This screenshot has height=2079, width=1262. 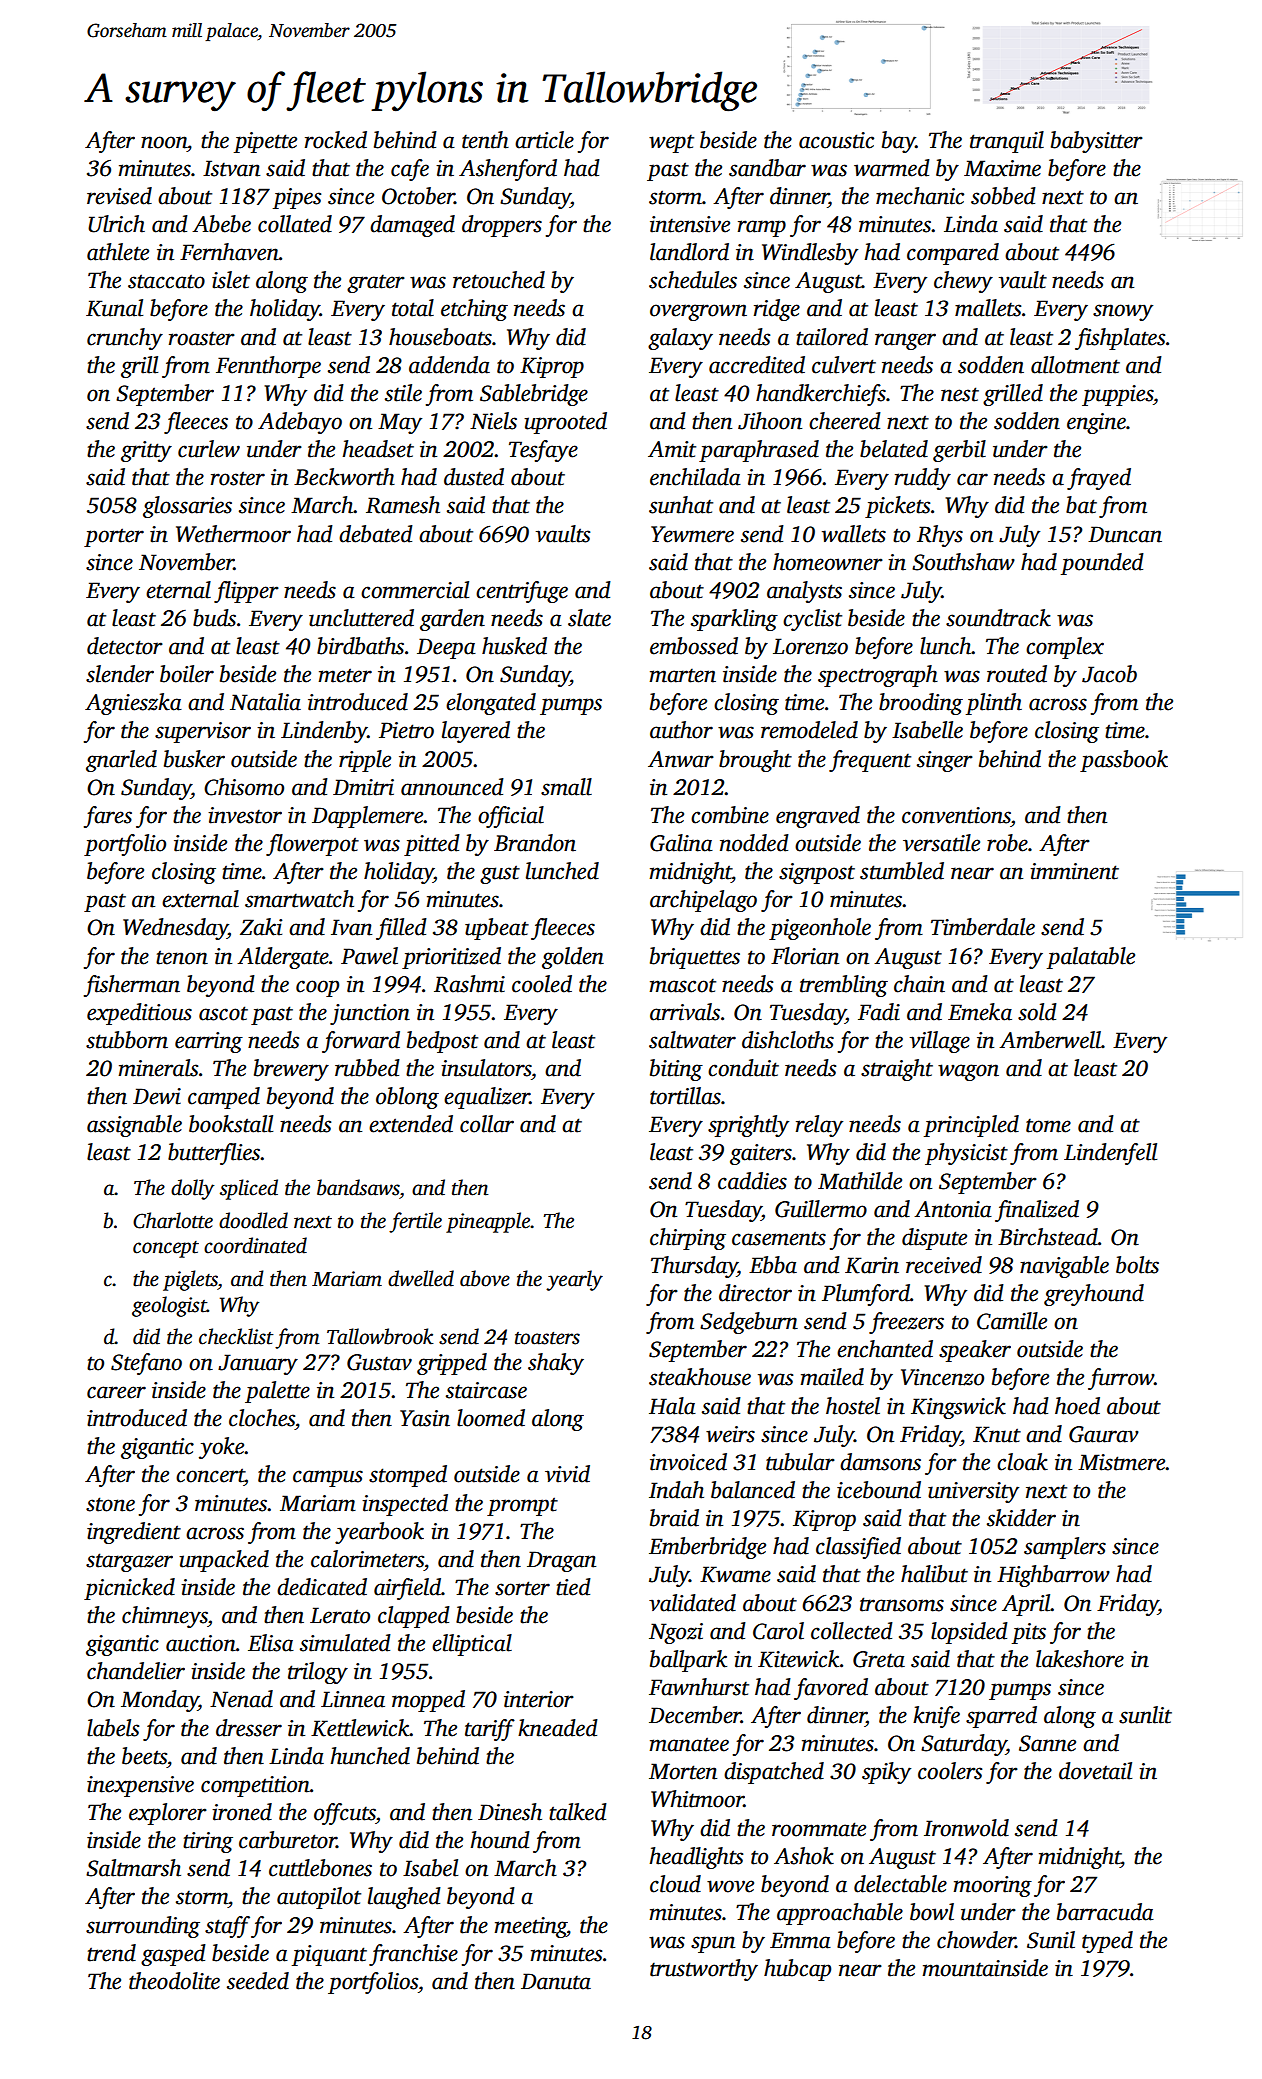 I want to click on smartwatch, so click(x=299, y=899).
